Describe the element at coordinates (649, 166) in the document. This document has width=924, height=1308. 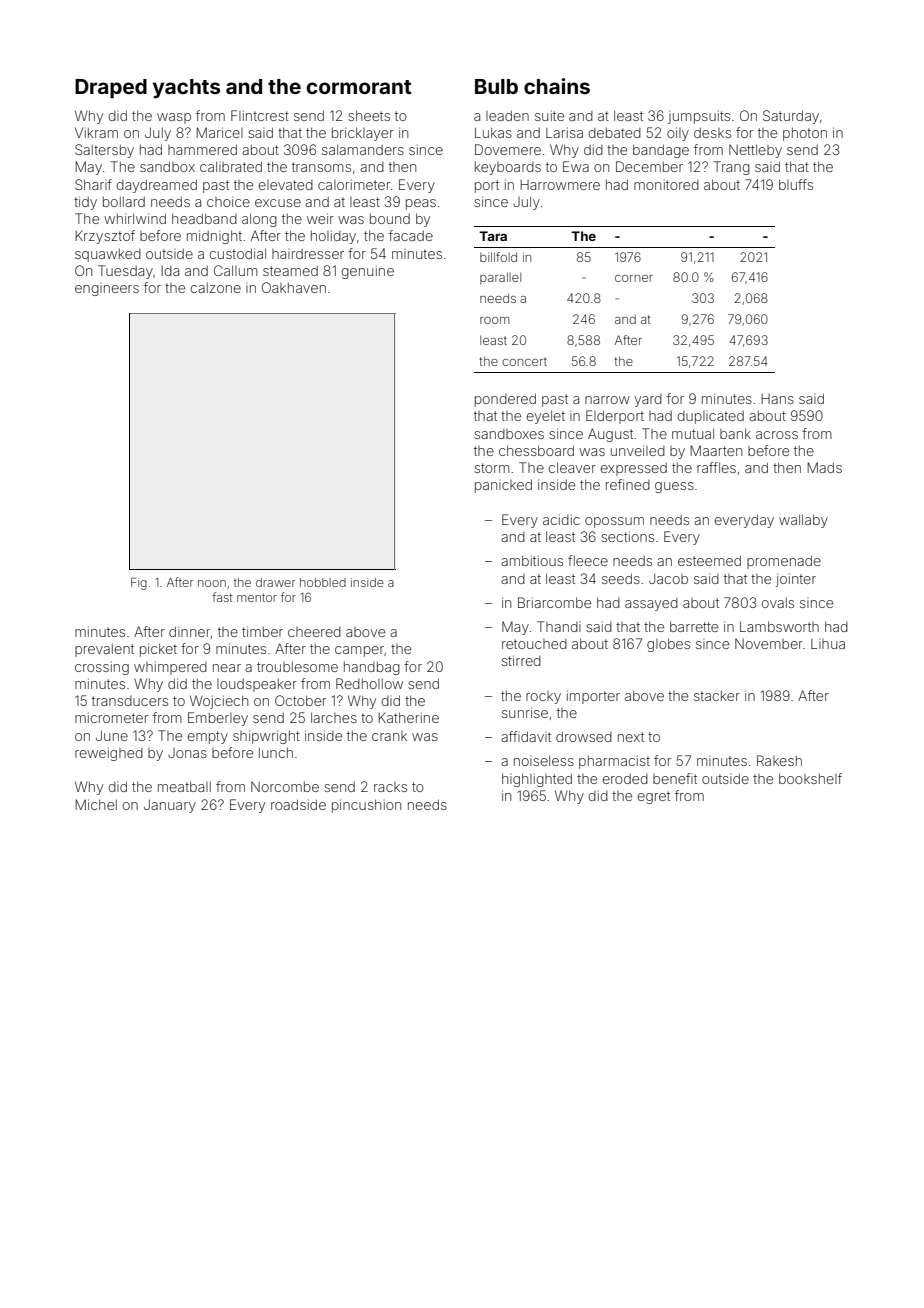
I see `December` at that location.
